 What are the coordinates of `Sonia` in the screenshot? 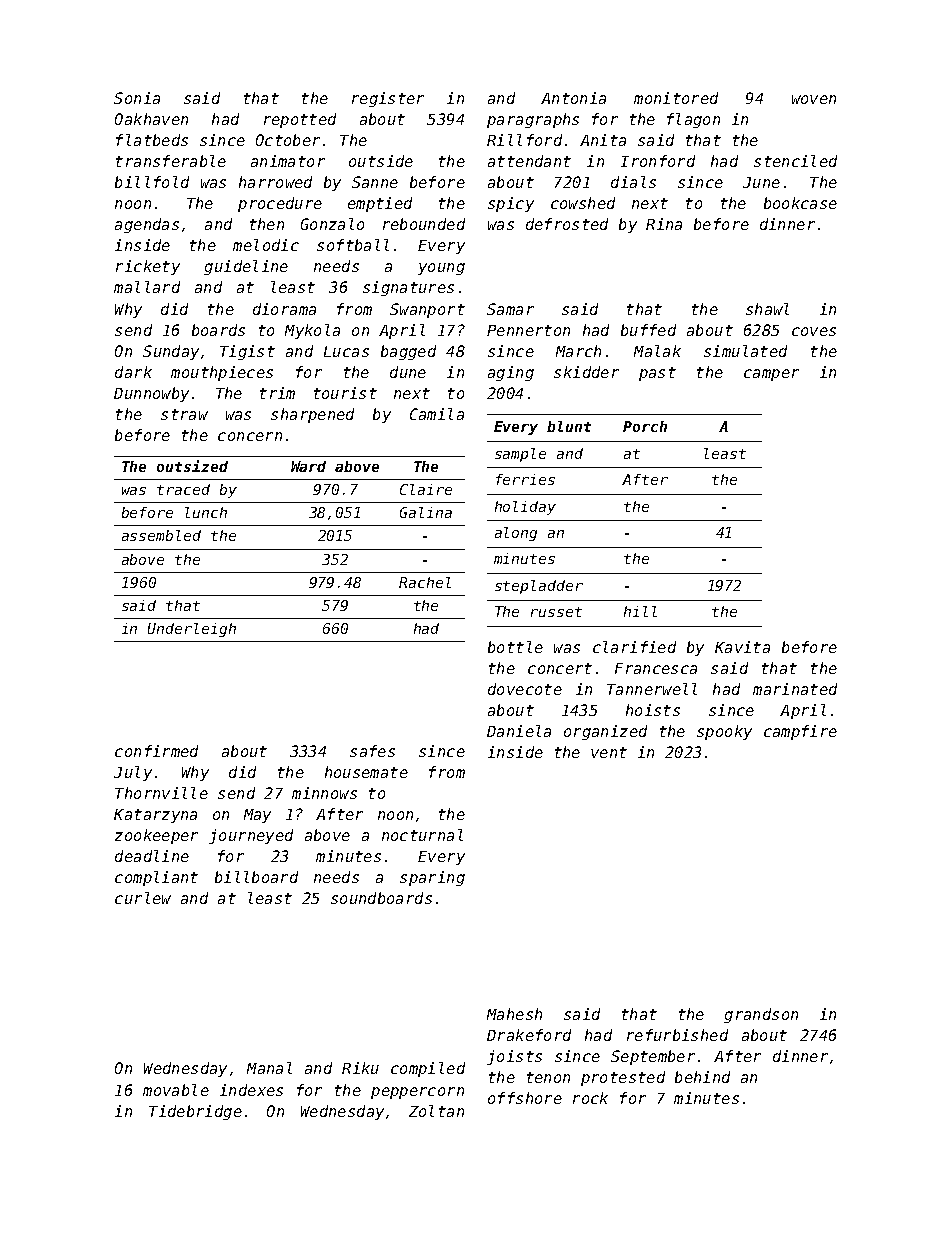 It's located at (137, 98).
